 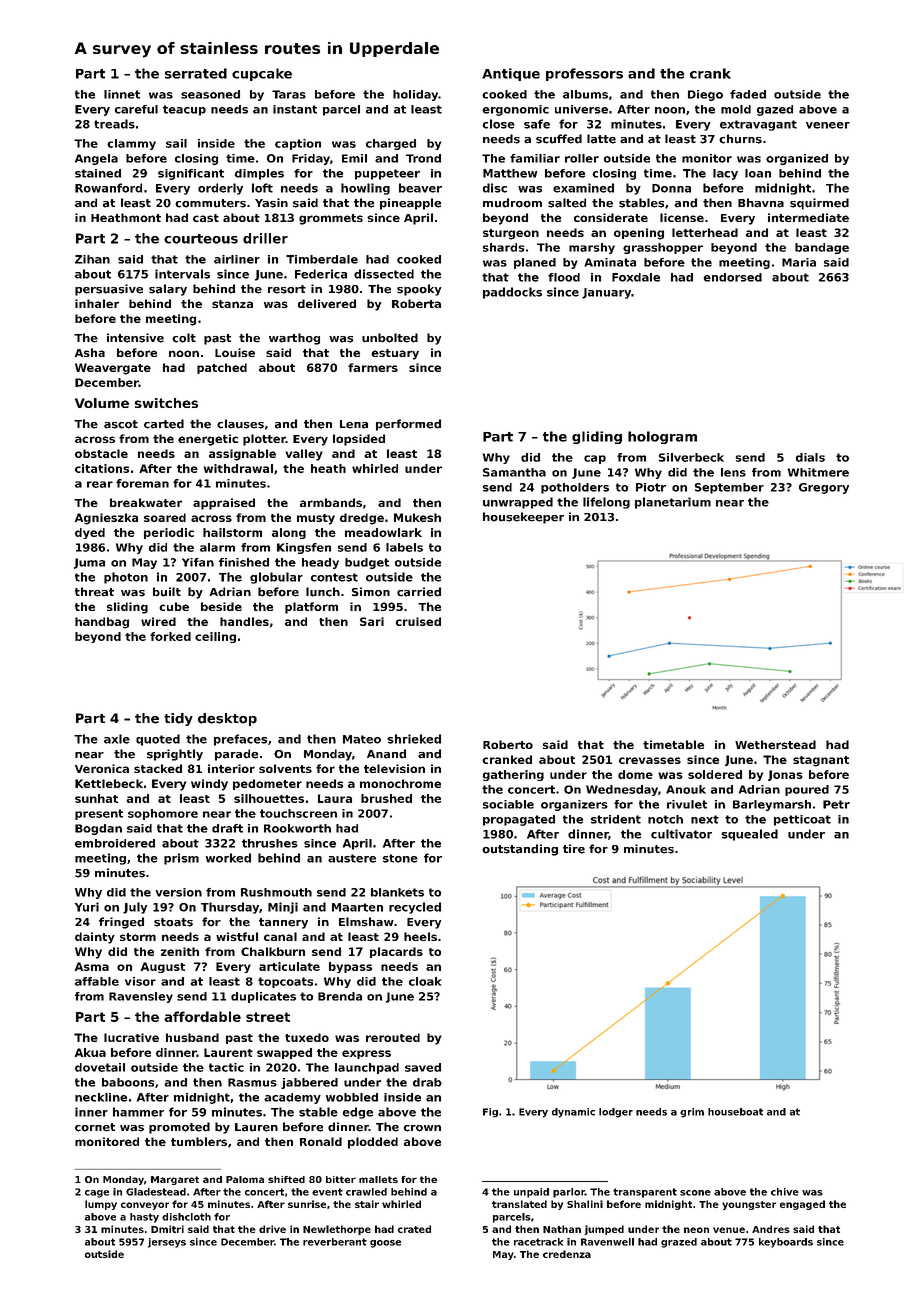 I want to click on Wetherstead, so click(x=775, y=744).
